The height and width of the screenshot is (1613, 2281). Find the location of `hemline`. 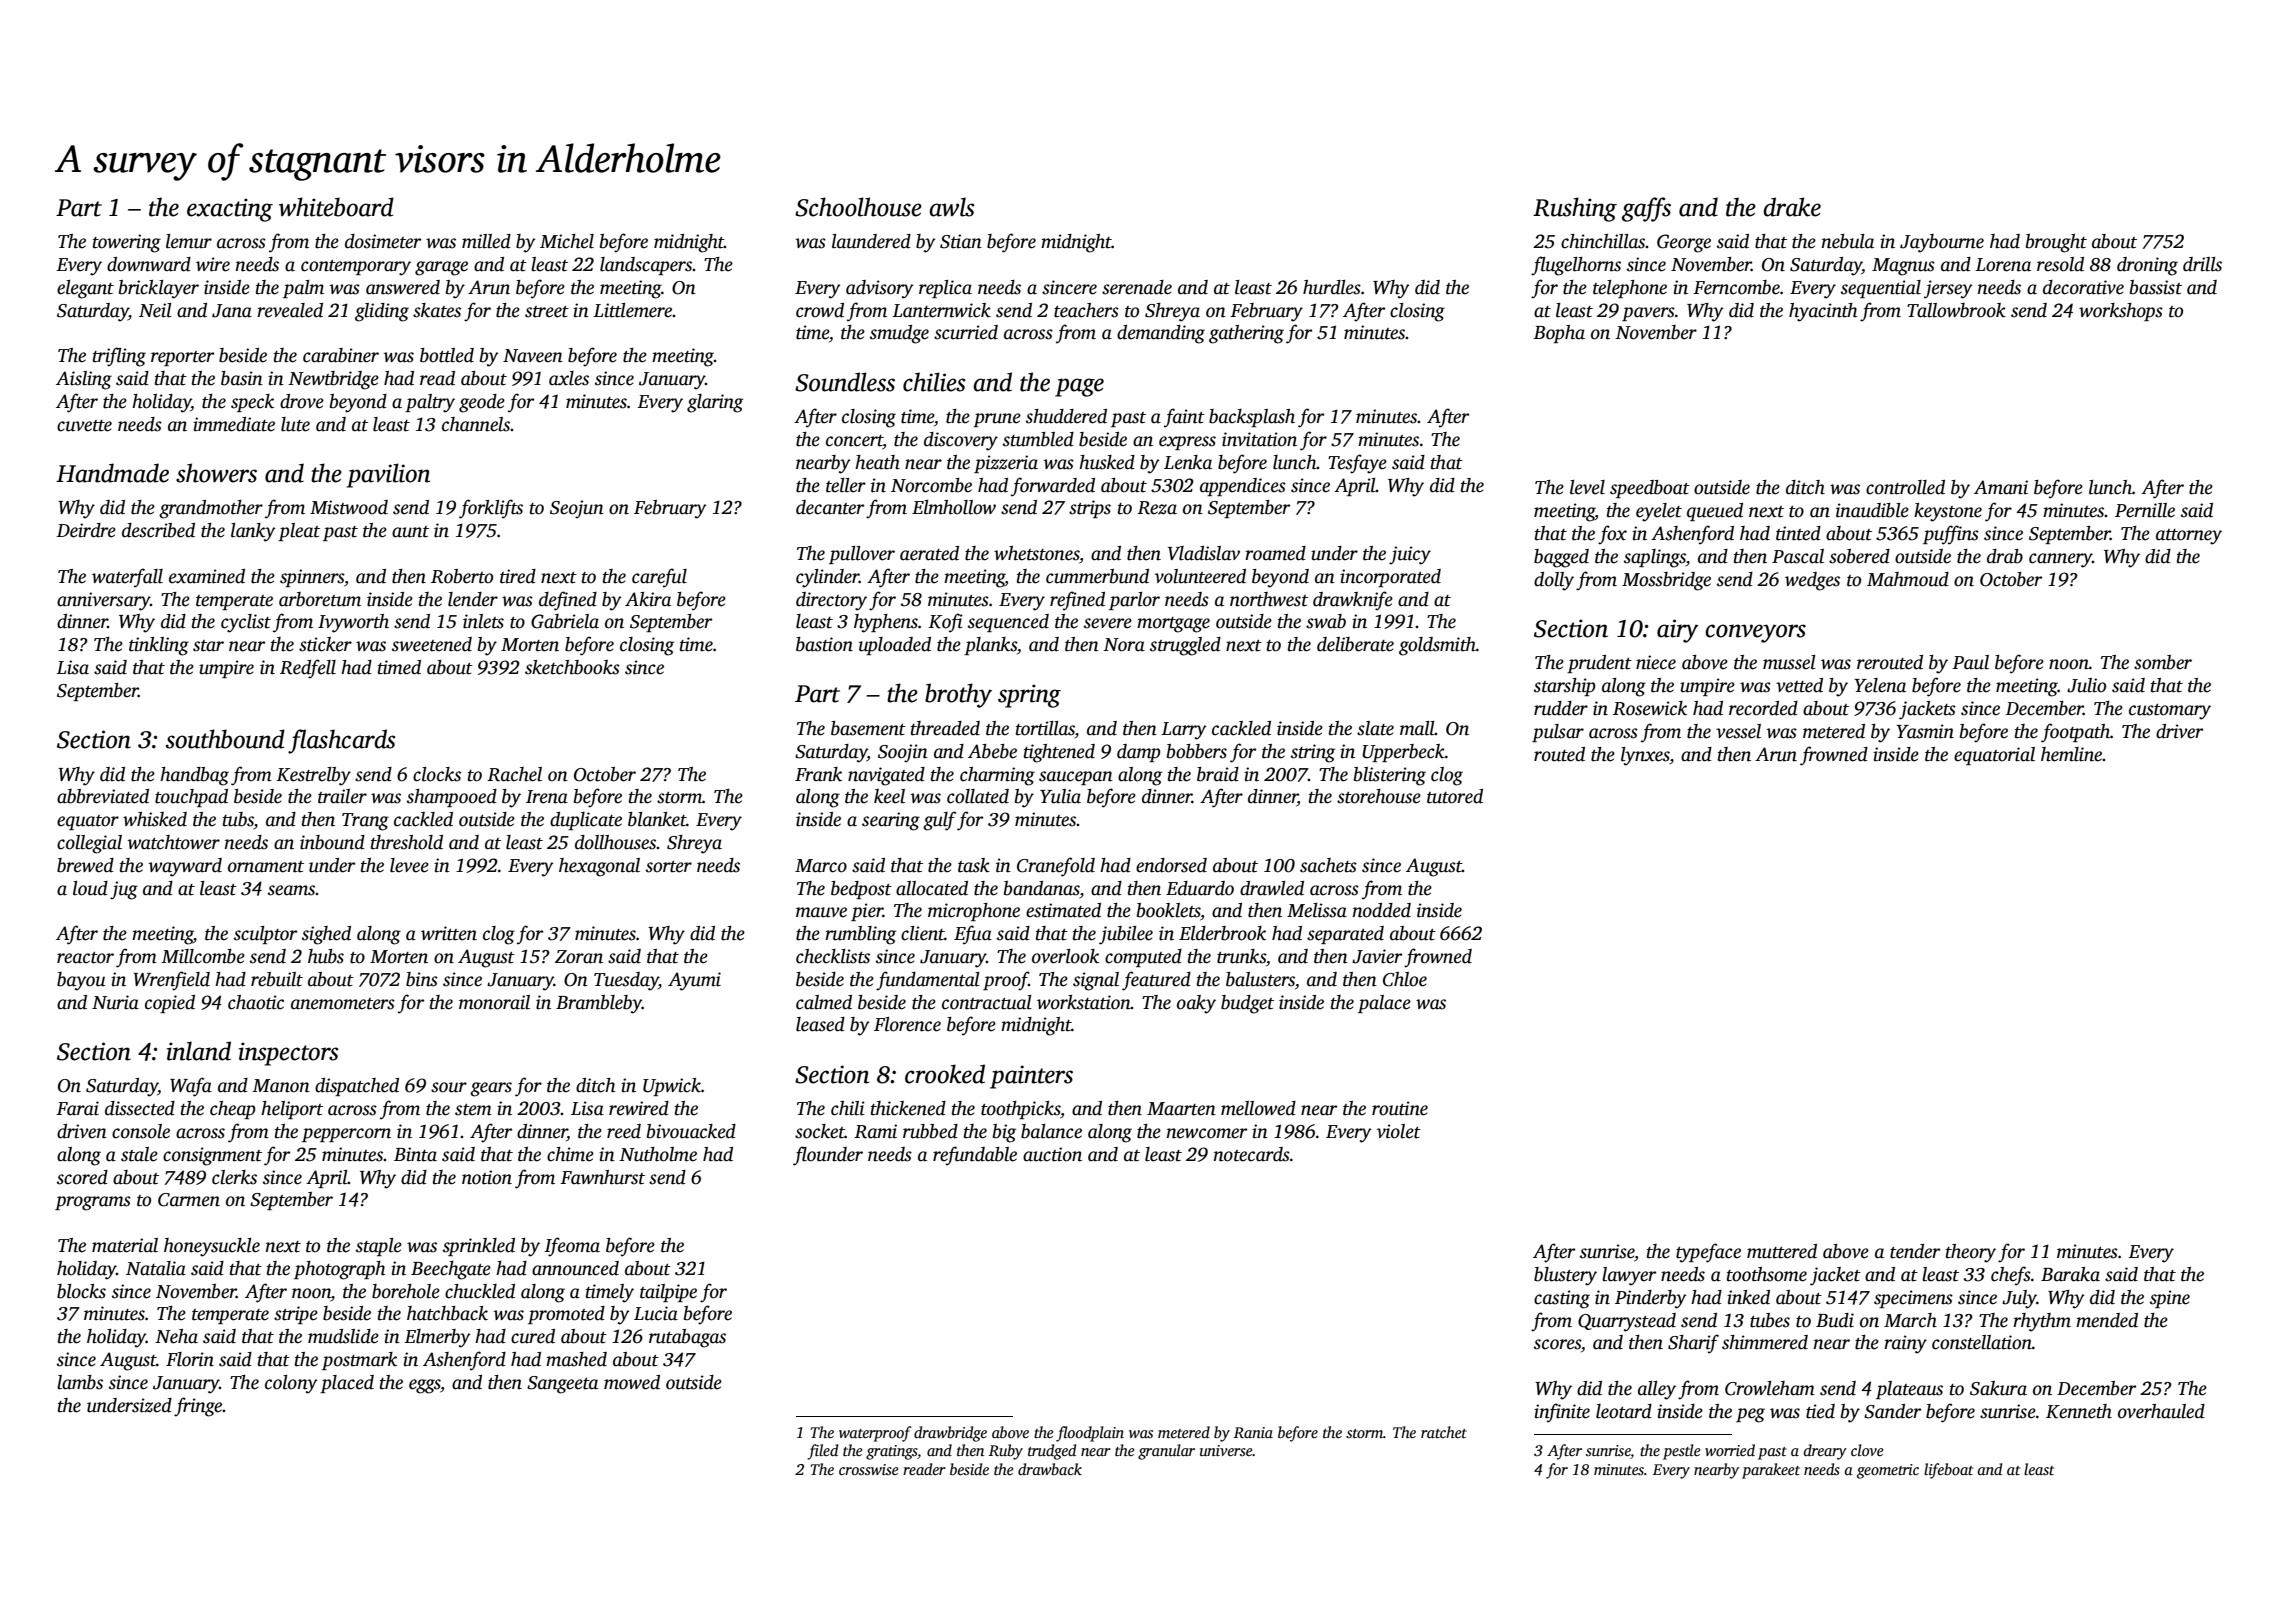

hemline is located at coordinates (2072, 754).
